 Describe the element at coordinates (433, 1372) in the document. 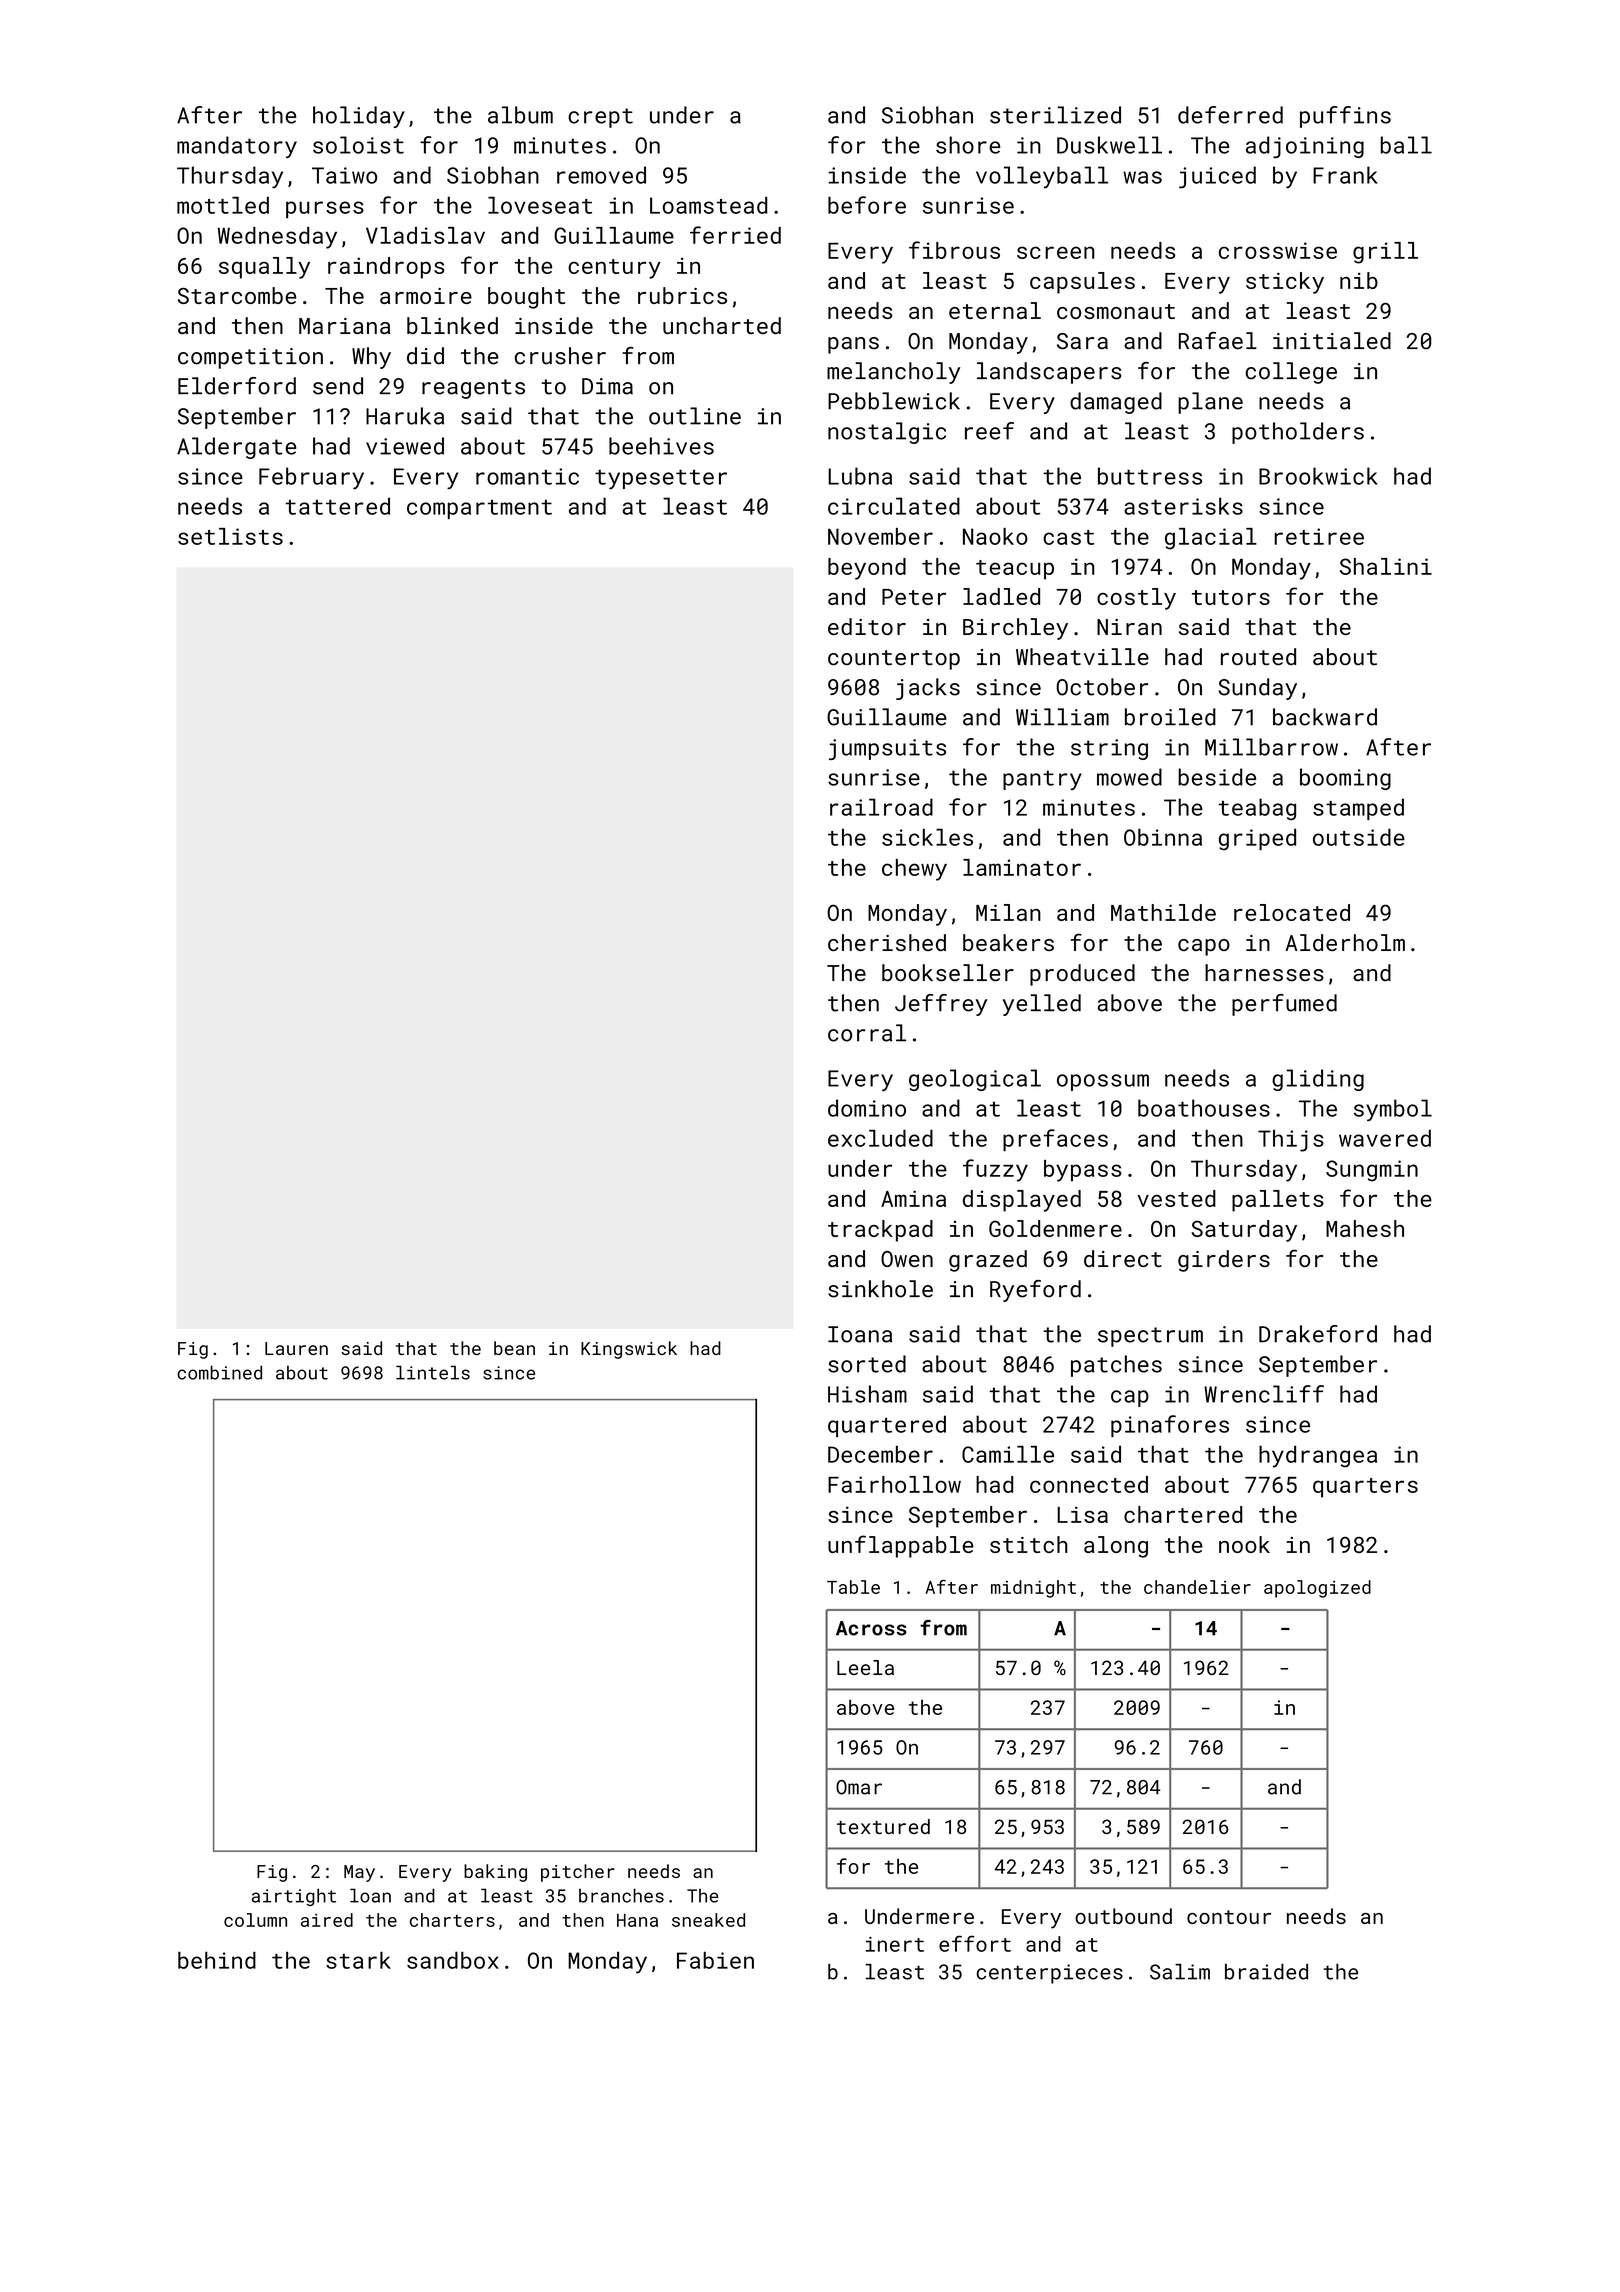

I see `lintels` at that location.
